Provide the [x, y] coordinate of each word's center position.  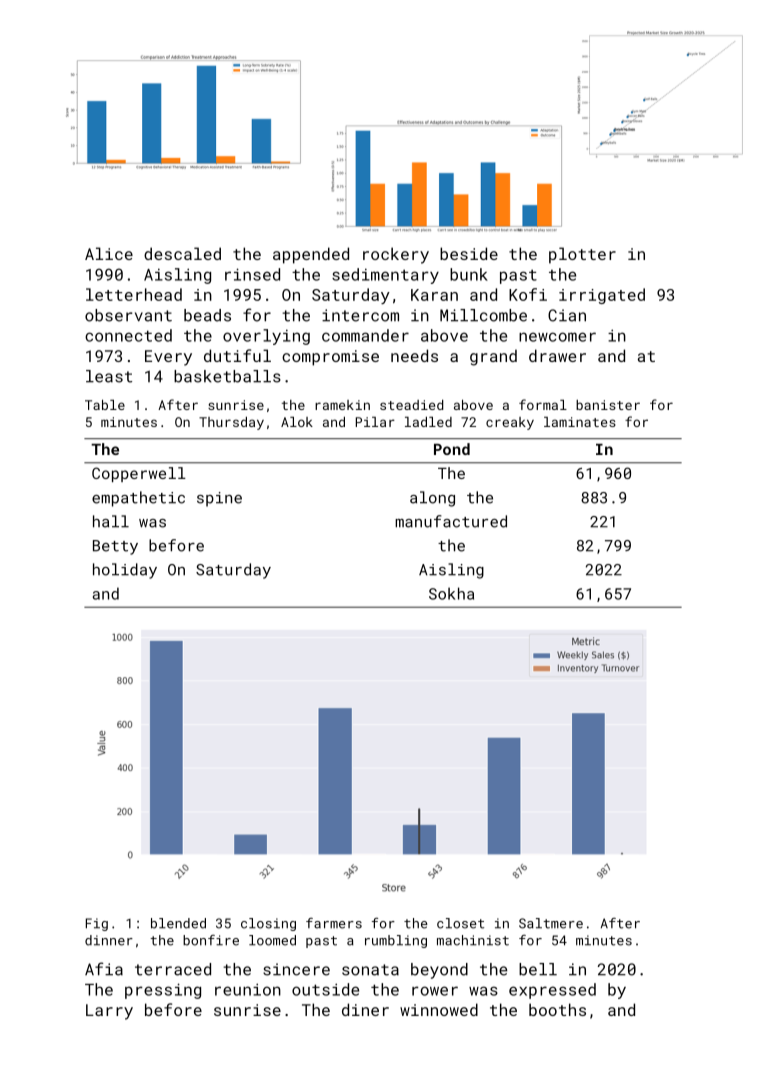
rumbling [396, 941]
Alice [109, 253]
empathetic [138, 499]
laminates [580, 422]
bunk [469, 274]
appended [311, 255]
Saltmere [551, 923]
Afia [104, 969]
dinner [109, 940]
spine [219, 499]
